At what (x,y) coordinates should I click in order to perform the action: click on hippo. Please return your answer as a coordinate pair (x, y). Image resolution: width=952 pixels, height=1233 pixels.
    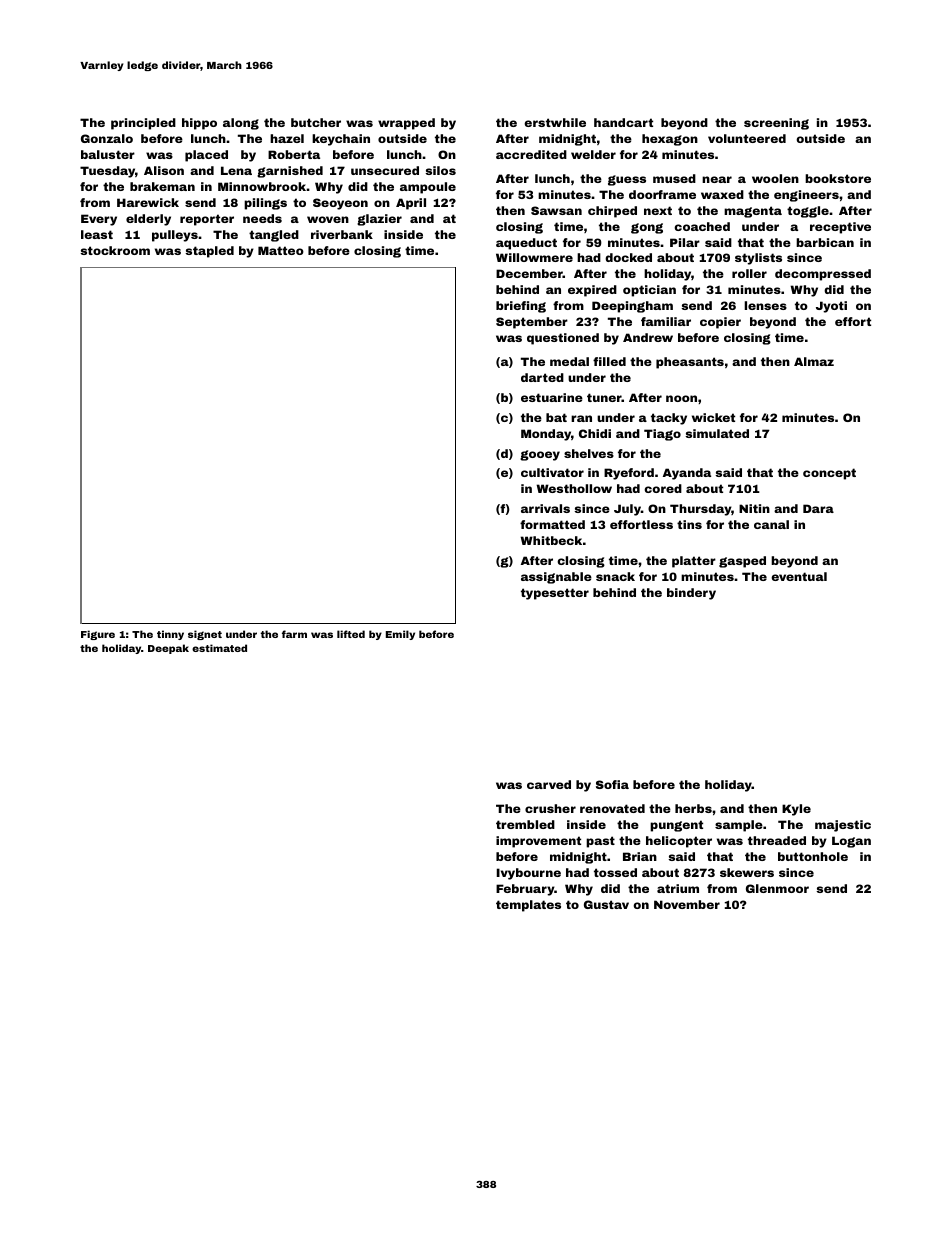
    Looking at the image, I should click on (199, 124).
